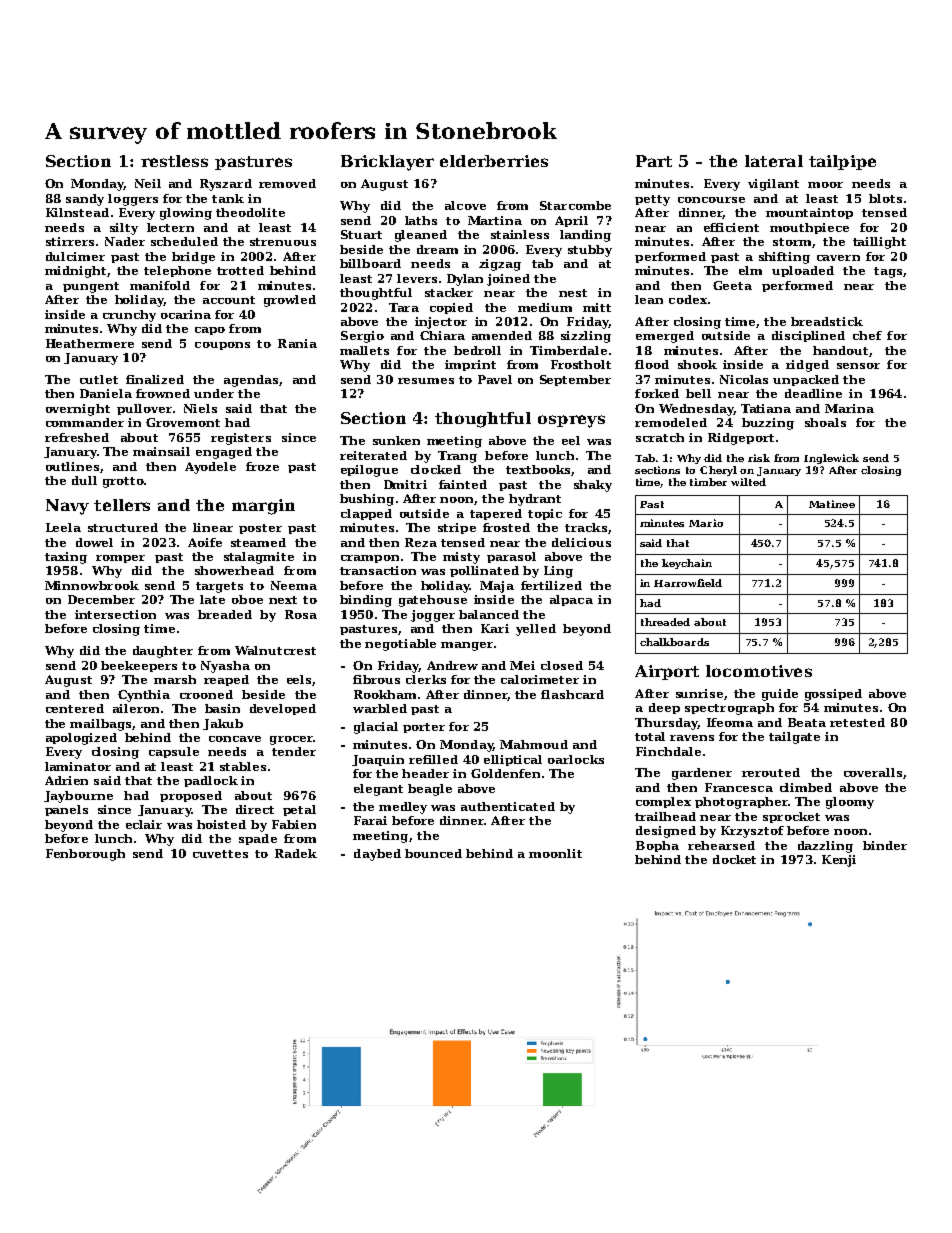 Image resolution: width=952 pixels, height=1233 pixels. I want to click on Matinee, so click(832, 504).
